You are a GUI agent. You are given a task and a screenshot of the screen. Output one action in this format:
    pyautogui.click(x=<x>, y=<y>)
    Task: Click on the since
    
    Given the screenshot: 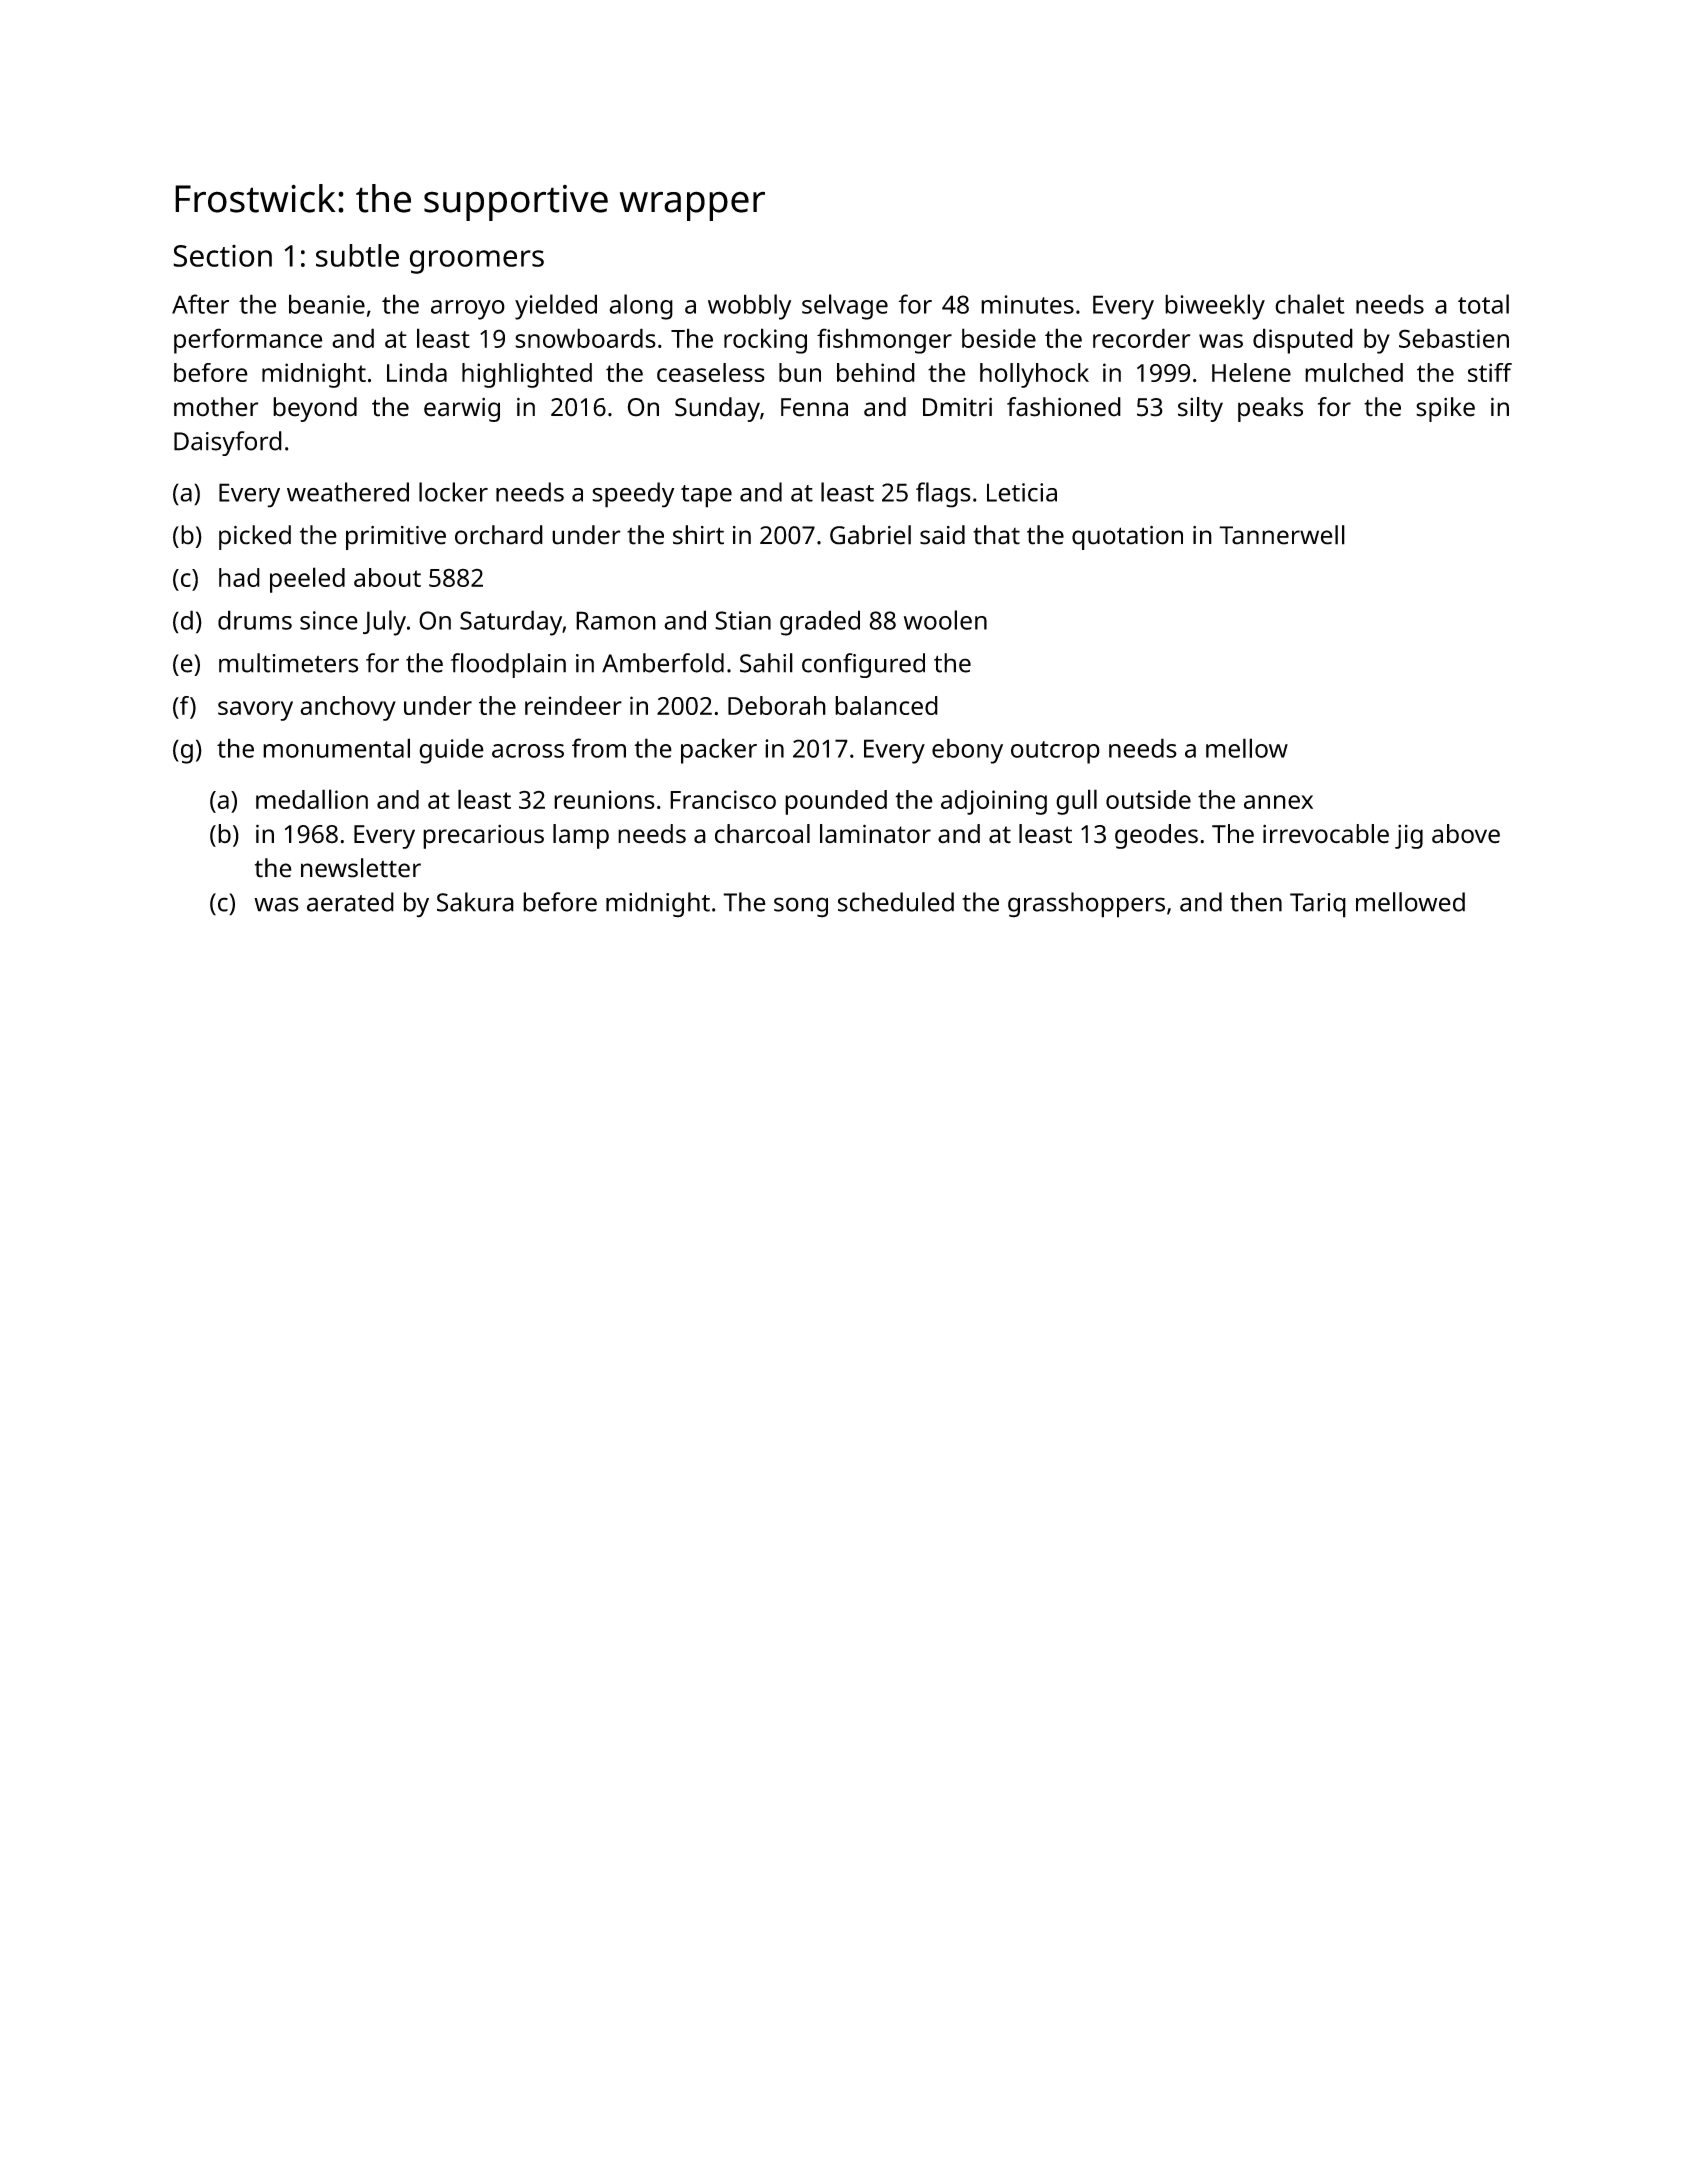 What is the action you would take?
    pyautogui.click(x=329, y=620)
